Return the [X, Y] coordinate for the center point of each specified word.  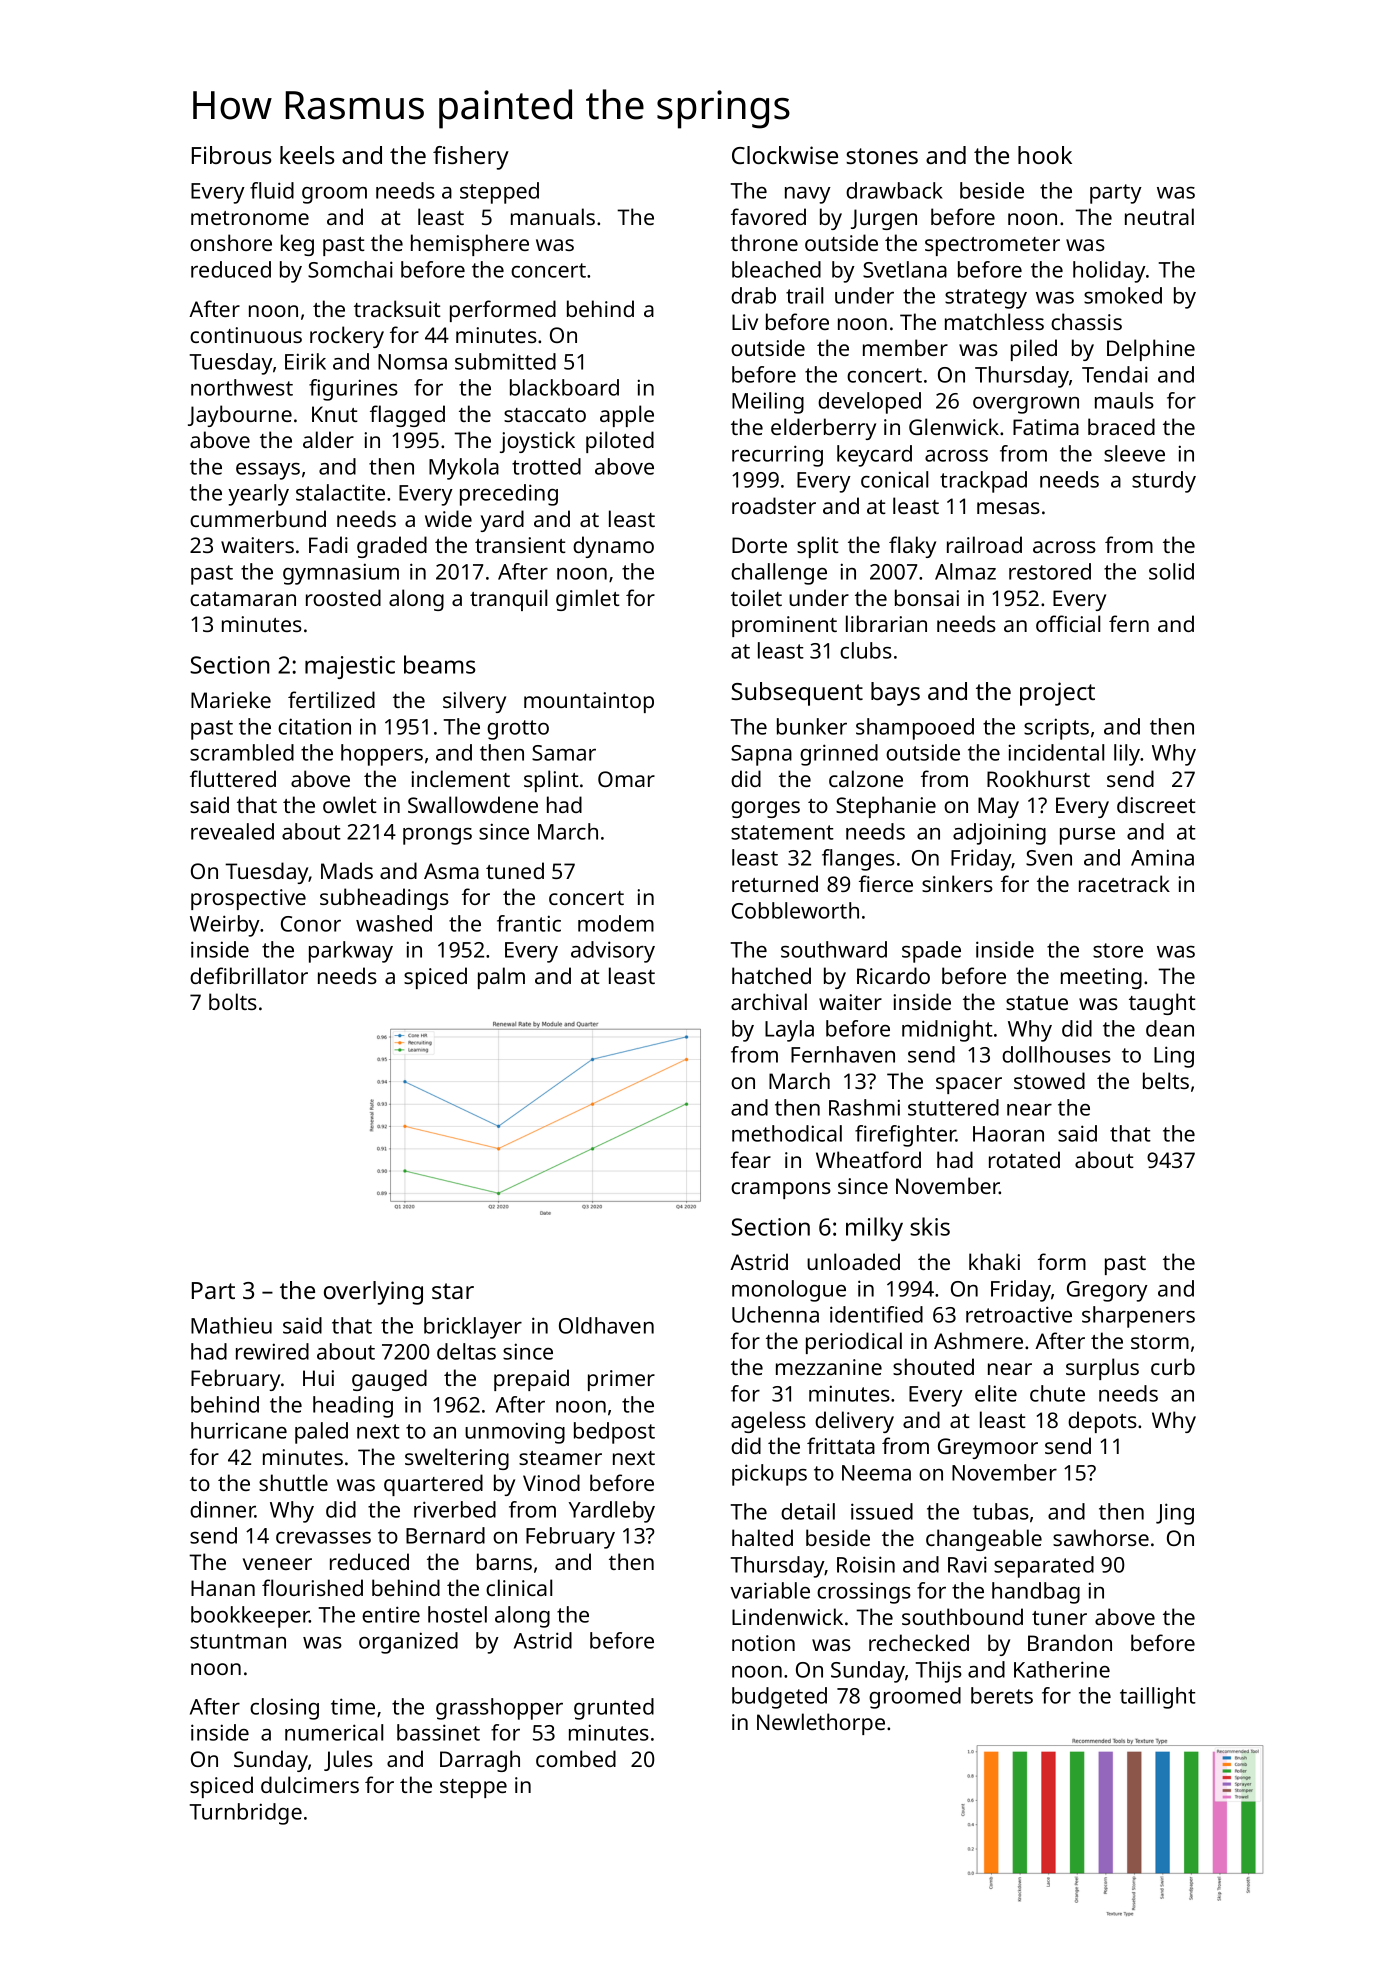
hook [1045, 155]
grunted [614, 1709]
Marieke [231, 699]
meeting [1101, 978]
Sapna [761, 755]
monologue [789, 1291]
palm [501, 978]
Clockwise [785, 155]
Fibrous [232, 155]
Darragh [480, 1761]
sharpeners [1138, 1317]
